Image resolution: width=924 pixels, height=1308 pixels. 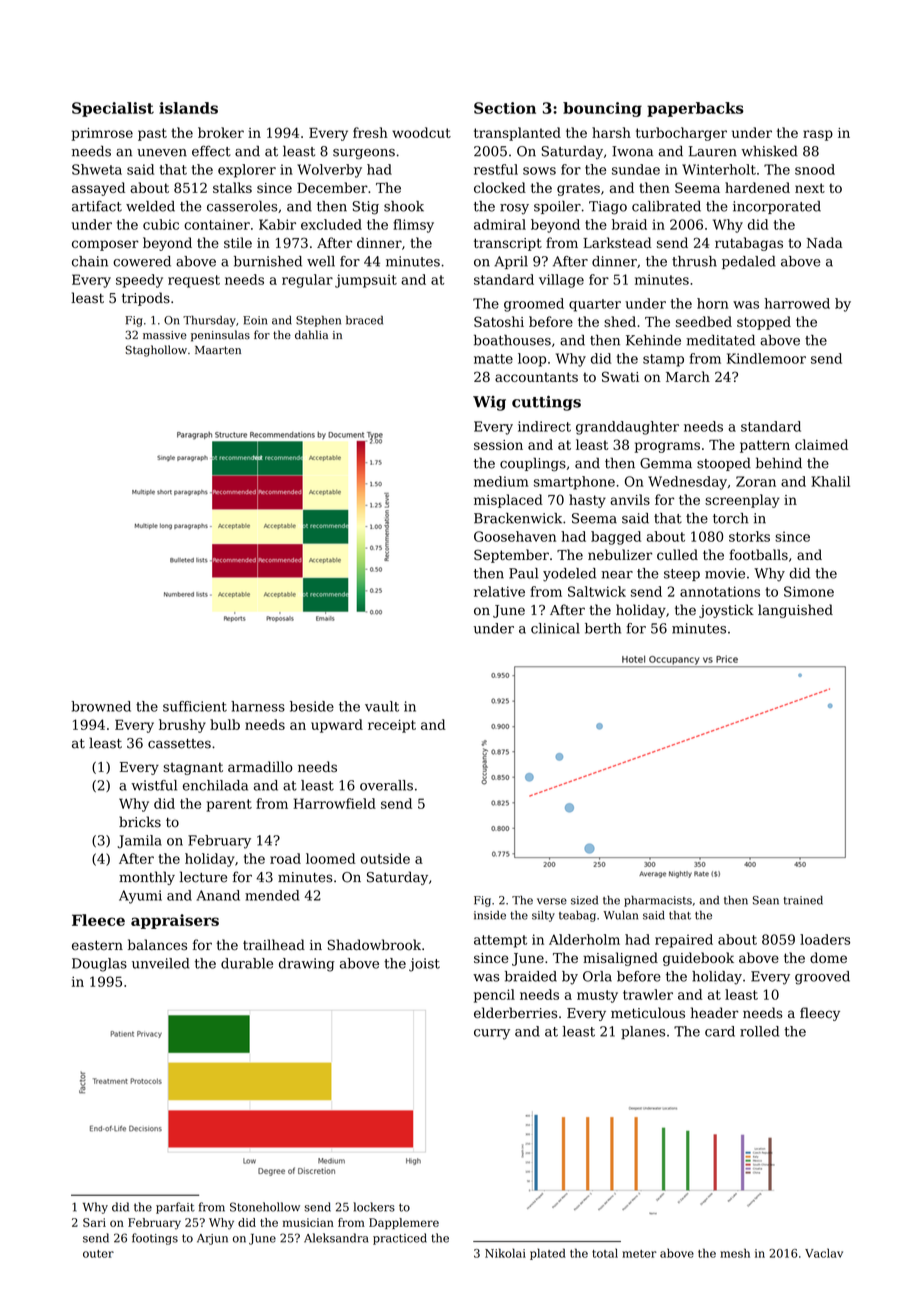 I want to click on browned, so click(x=101, y=706).
